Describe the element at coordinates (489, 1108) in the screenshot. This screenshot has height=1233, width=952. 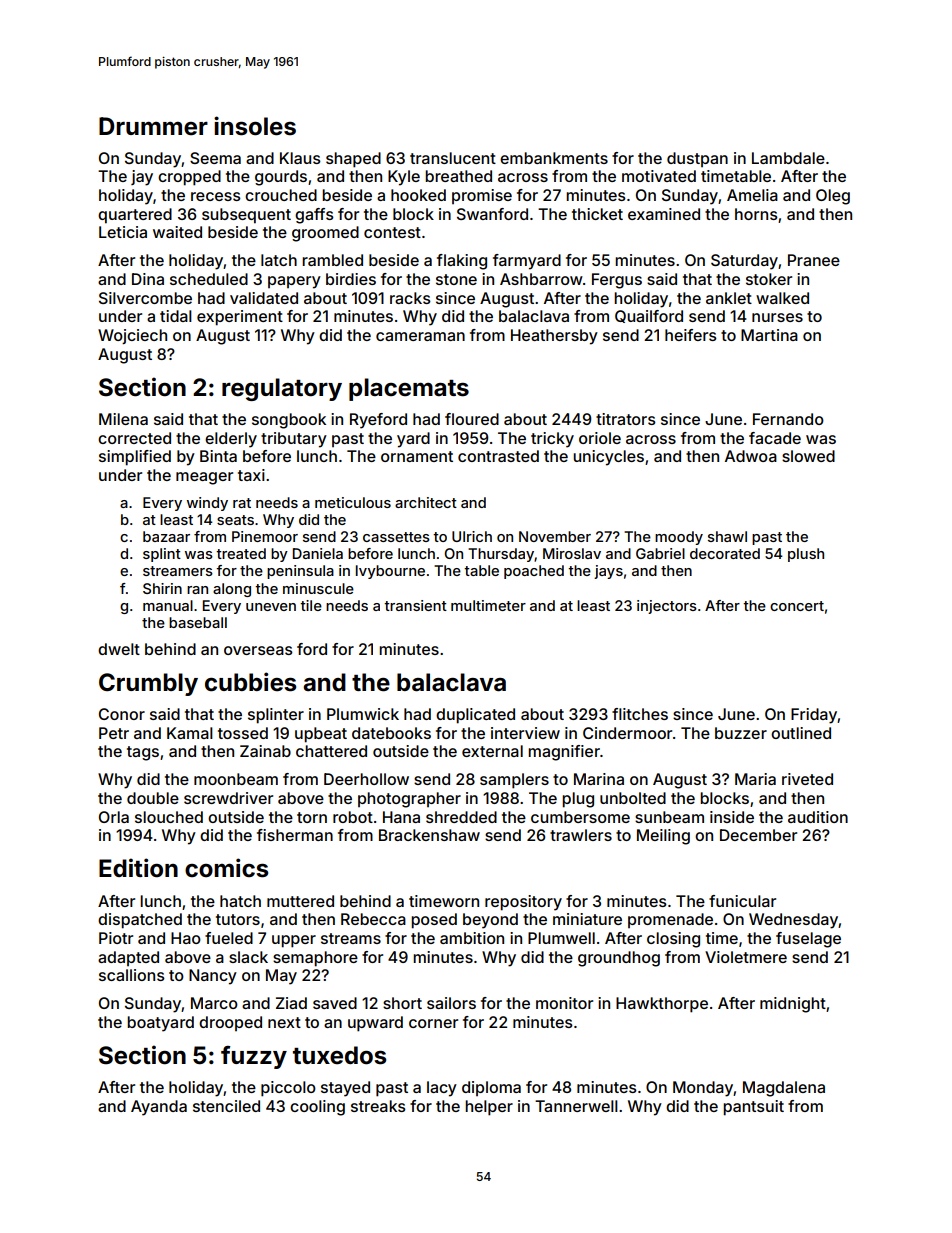
I see `helper` at that location.
